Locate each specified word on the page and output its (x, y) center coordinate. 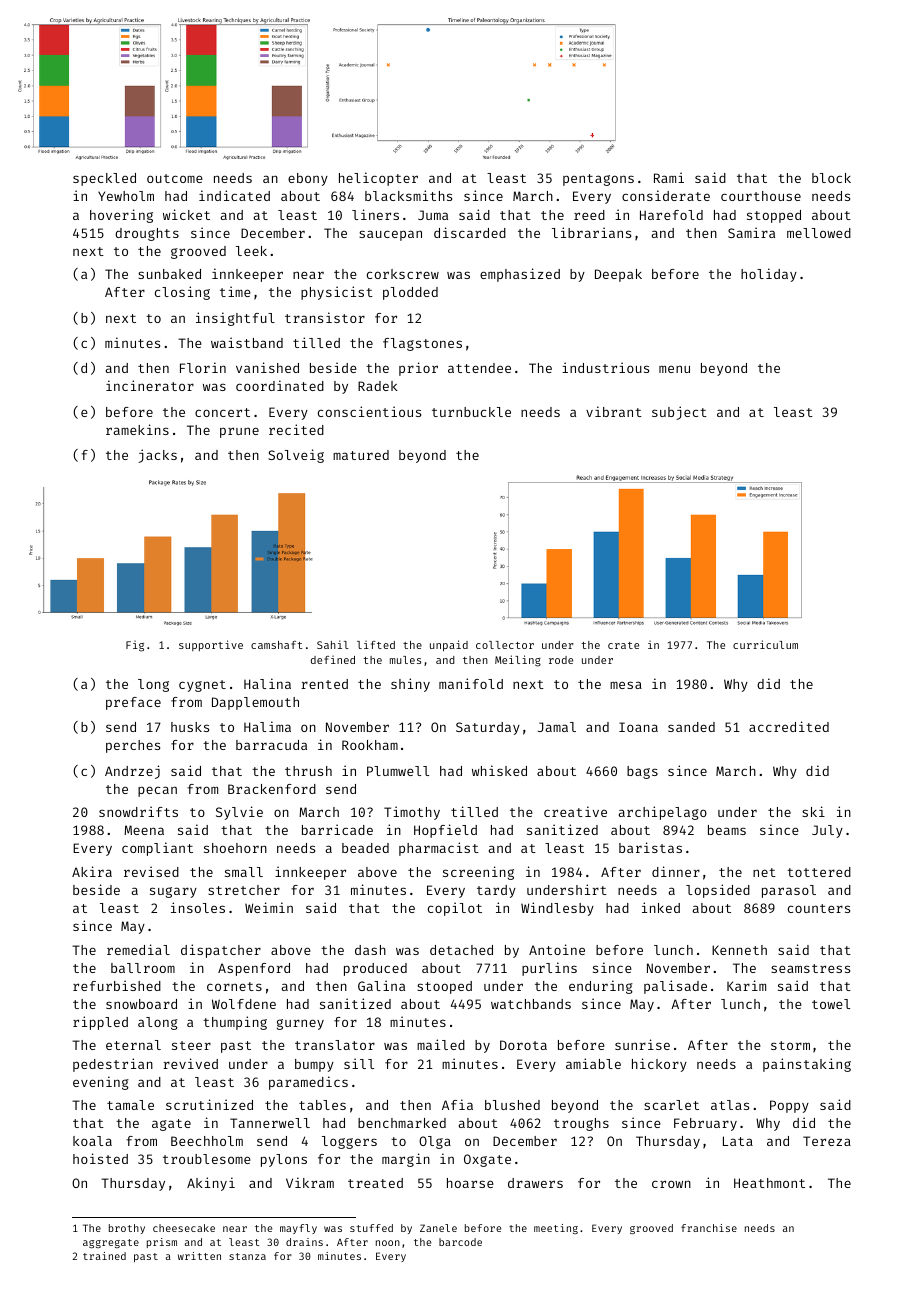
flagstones (422, 344)
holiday (769, 275)
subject (679, 413)
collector (505, 645)
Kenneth (739, 950)
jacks (157, 456)
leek (251, 251)
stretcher (244, 890)
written (199, 1256)
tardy (496, 891)
